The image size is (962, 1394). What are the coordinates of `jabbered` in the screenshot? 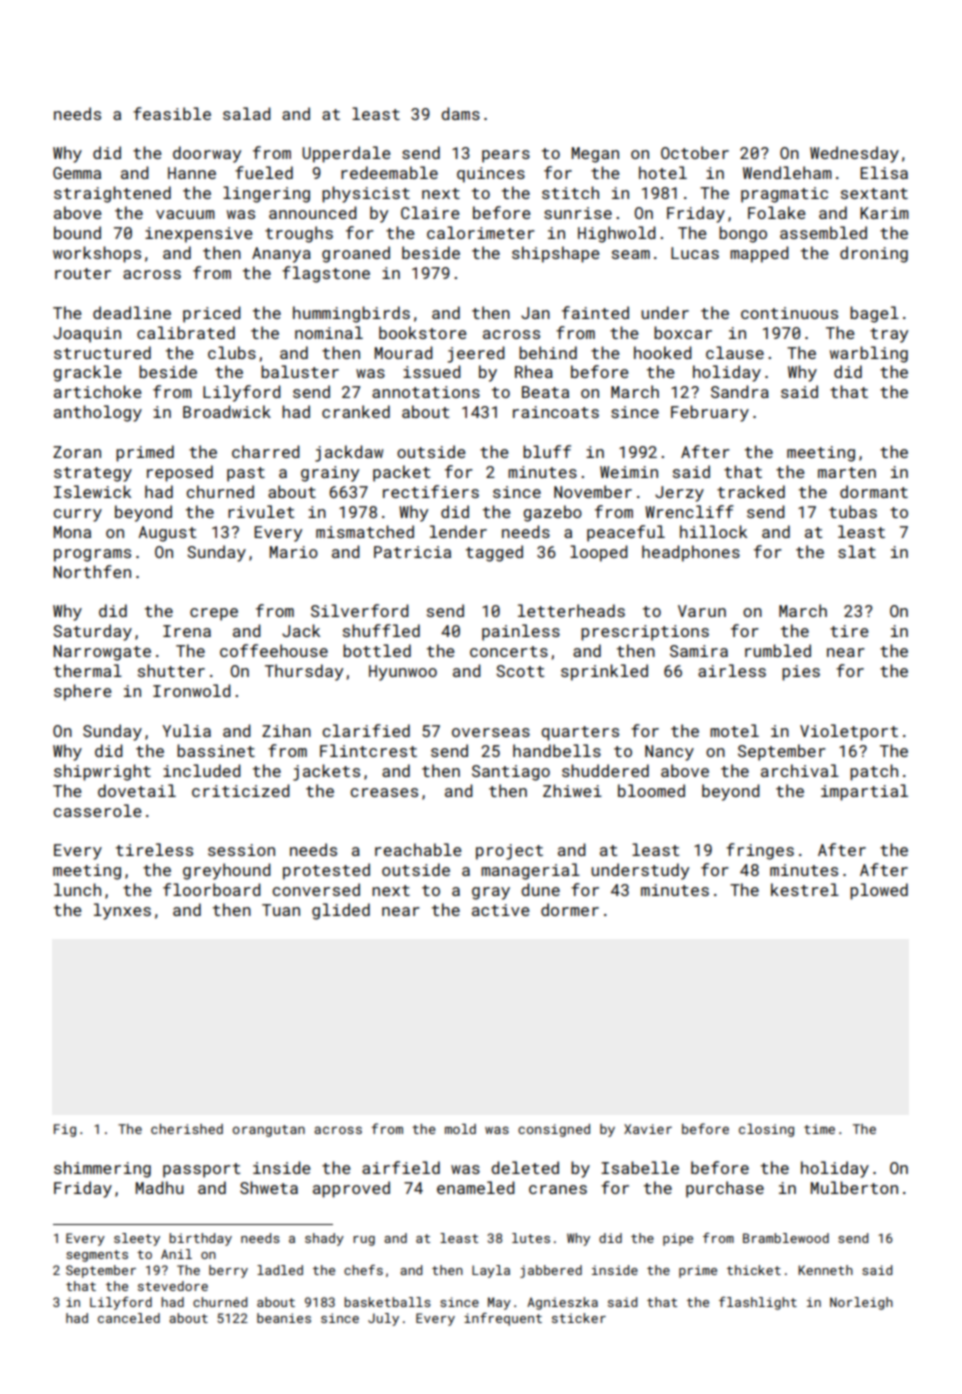 It's located at (551, 1271).
